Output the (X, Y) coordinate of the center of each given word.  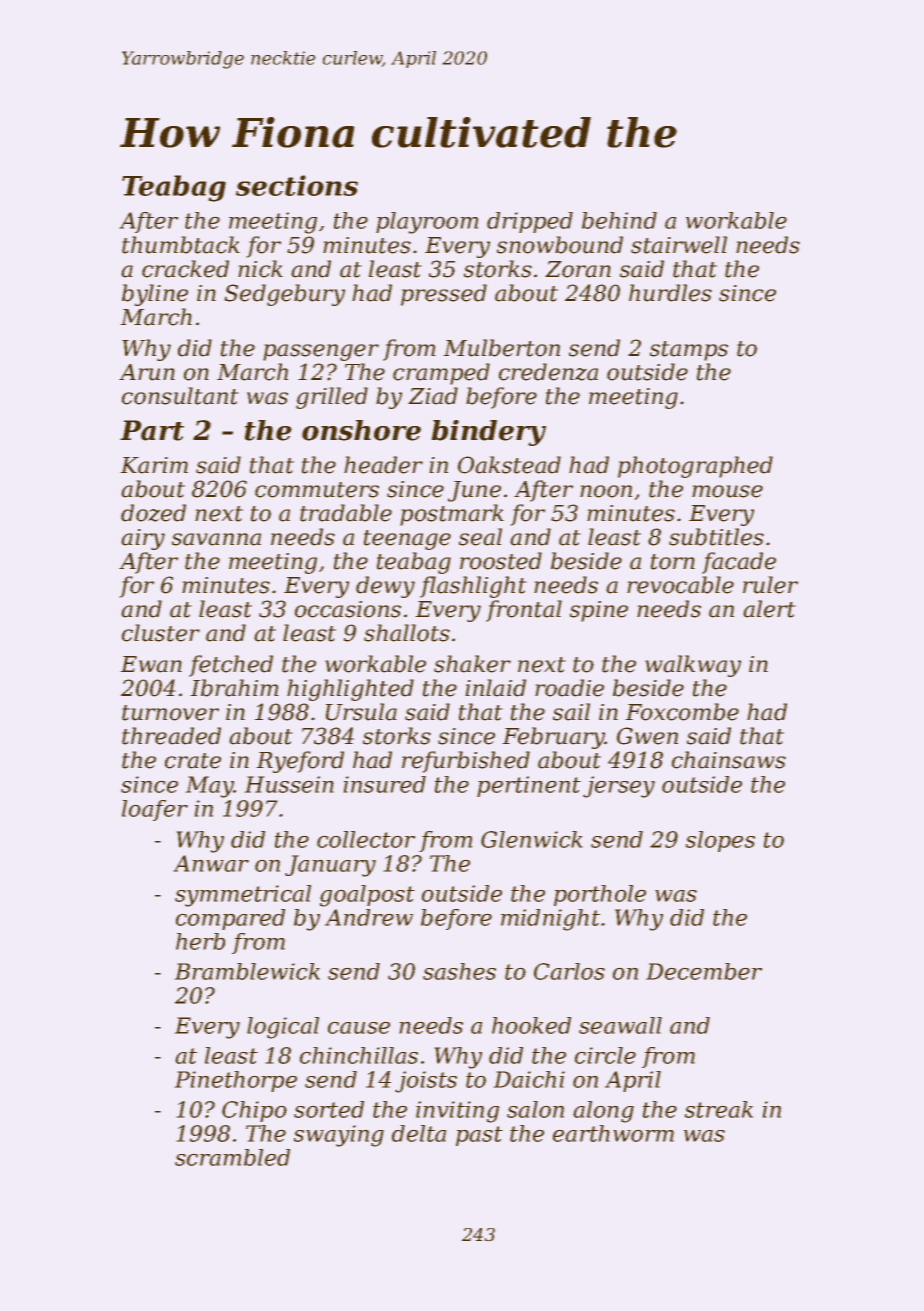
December (704, 971)
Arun (147, 372)
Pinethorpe (236, 1081)
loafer (155, 810)
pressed (444, 295)
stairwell (679, 245)
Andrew (369, 917)
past (479, 1136)
